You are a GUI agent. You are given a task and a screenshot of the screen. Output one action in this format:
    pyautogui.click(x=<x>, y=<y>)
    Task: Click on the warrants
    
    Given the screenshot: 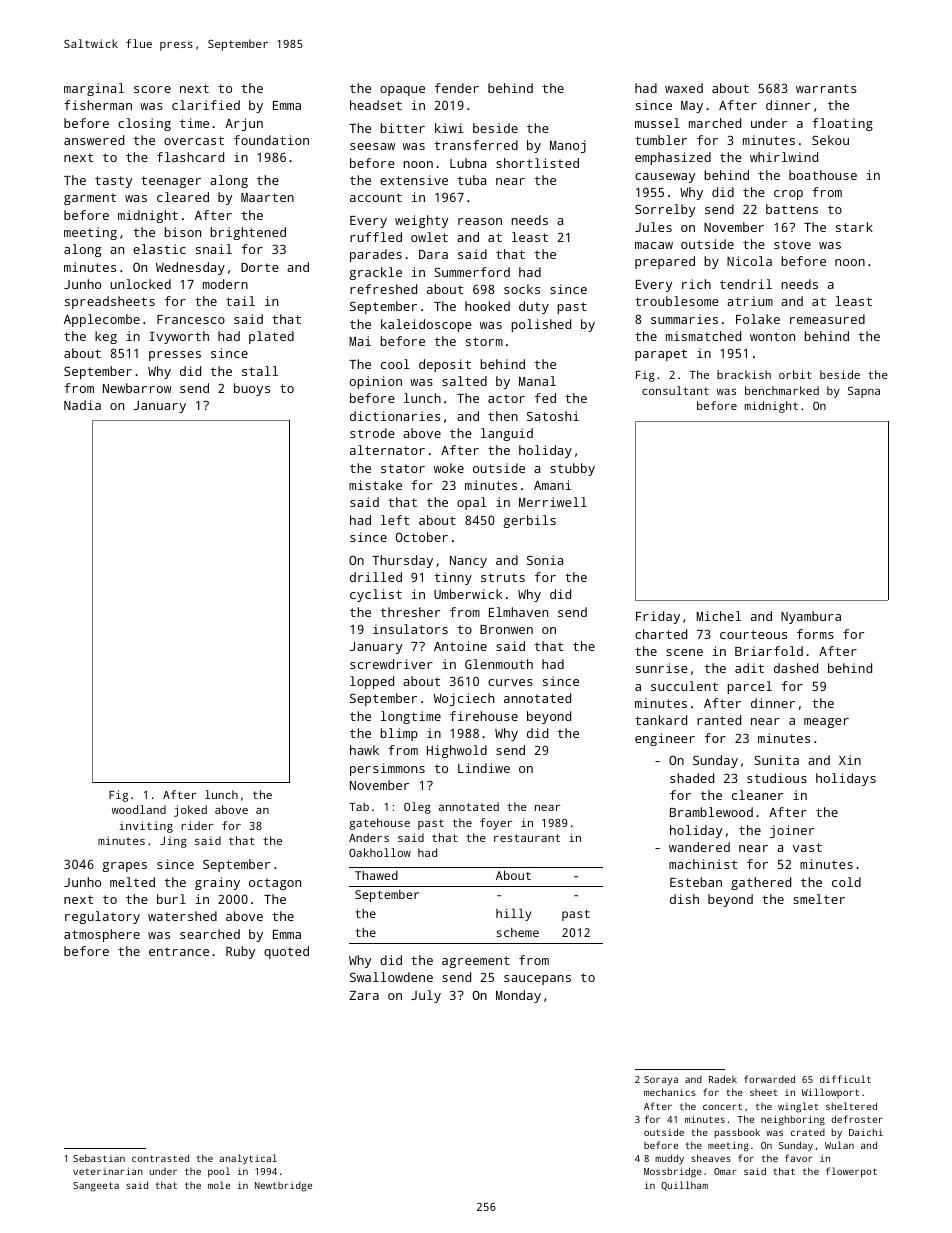 What is the action you would take?
    pyautogui.click(x=826, y=88)
